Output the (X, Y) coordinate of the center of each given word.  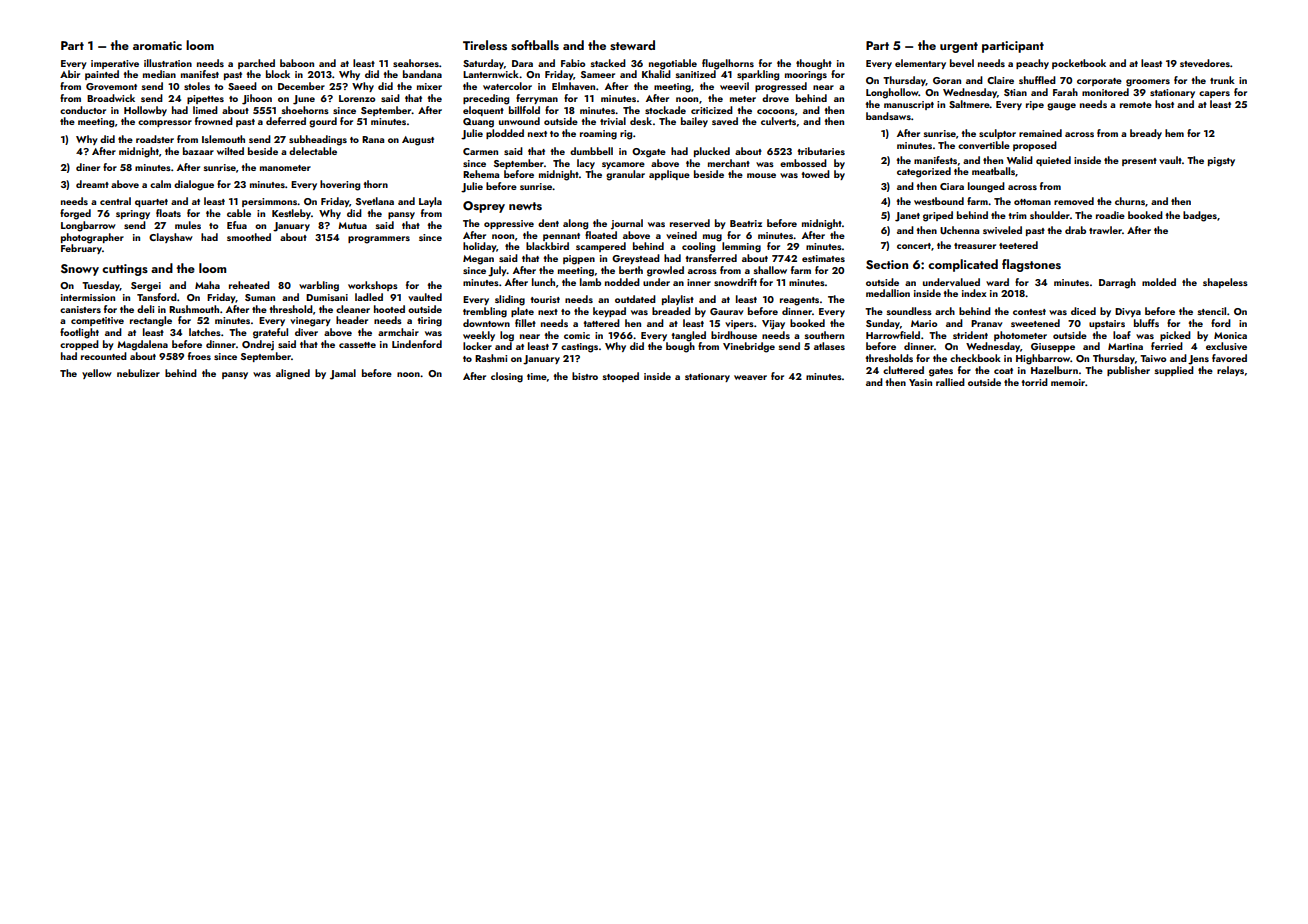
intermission (88, 297)
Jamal (343, 374)
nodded (622, 282)
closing (507, 377)
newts (525, 206)
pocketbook (1079, 64)
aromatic (157, 45)
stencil (1211, 311)
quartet (151, 203)
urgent (959, 47)
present (1139, 162)
